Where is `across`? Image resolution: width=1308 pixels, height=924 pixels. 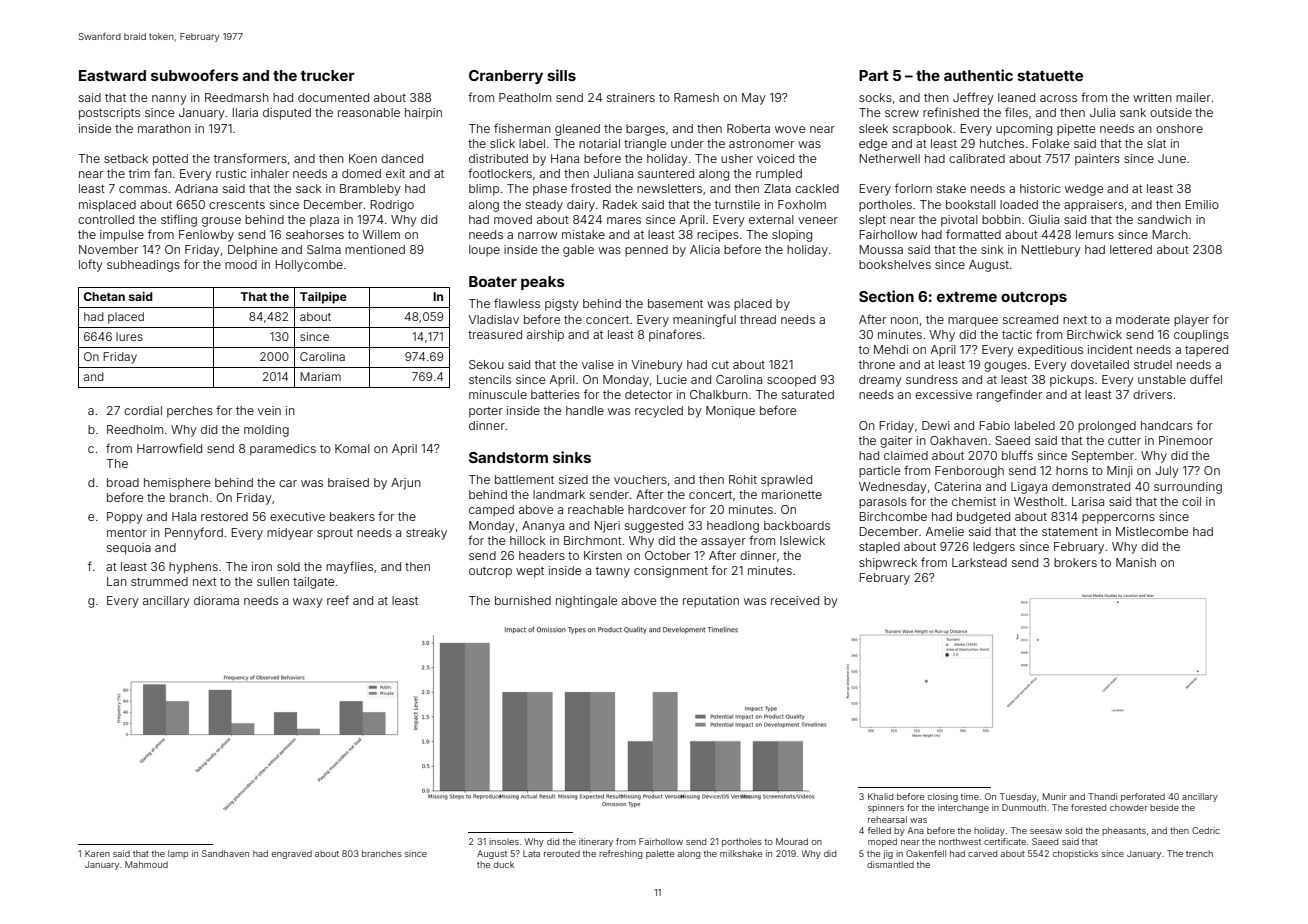
across is located at coordinates (1058, 98).
